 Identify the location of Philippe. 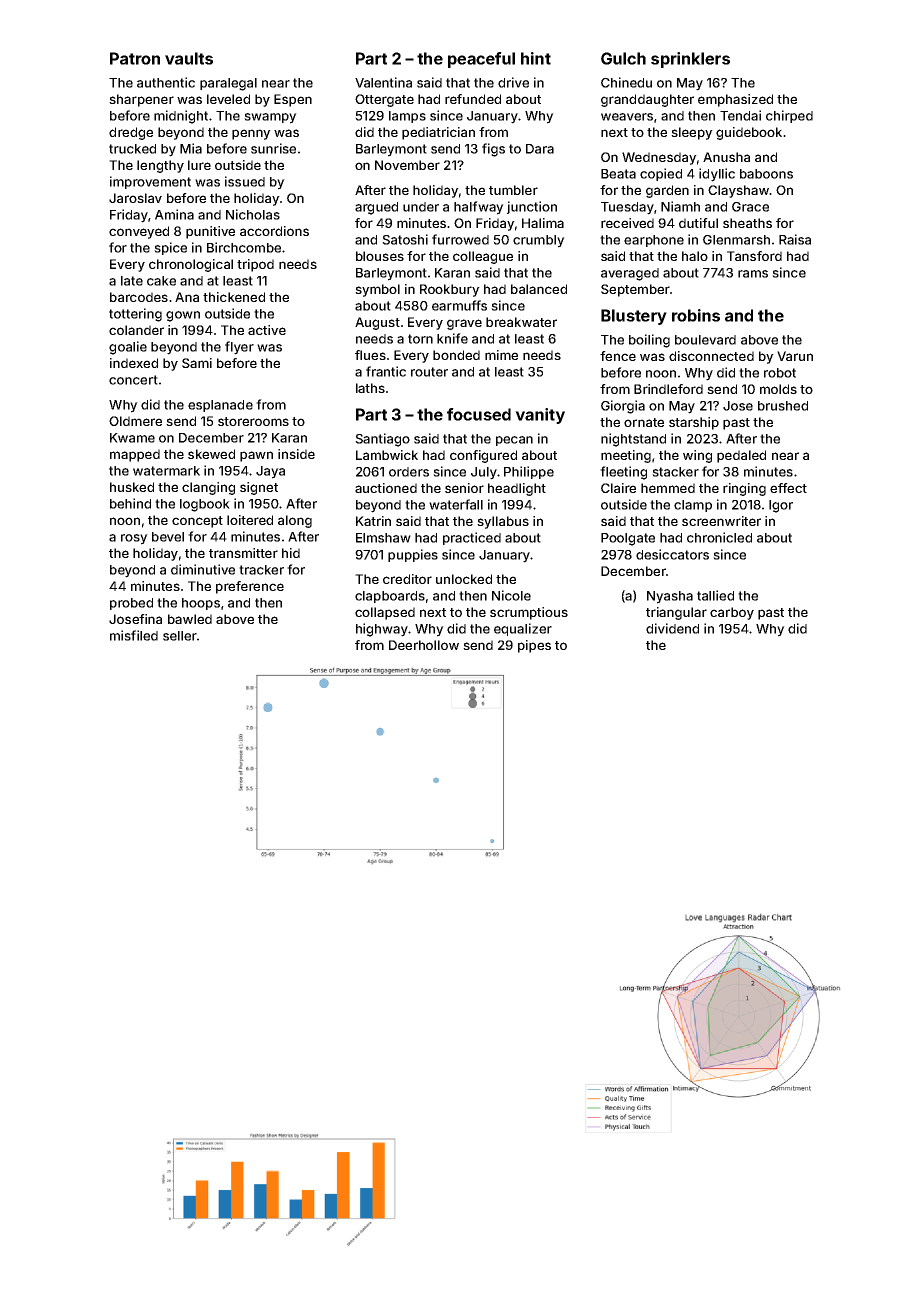
(529, 472).
